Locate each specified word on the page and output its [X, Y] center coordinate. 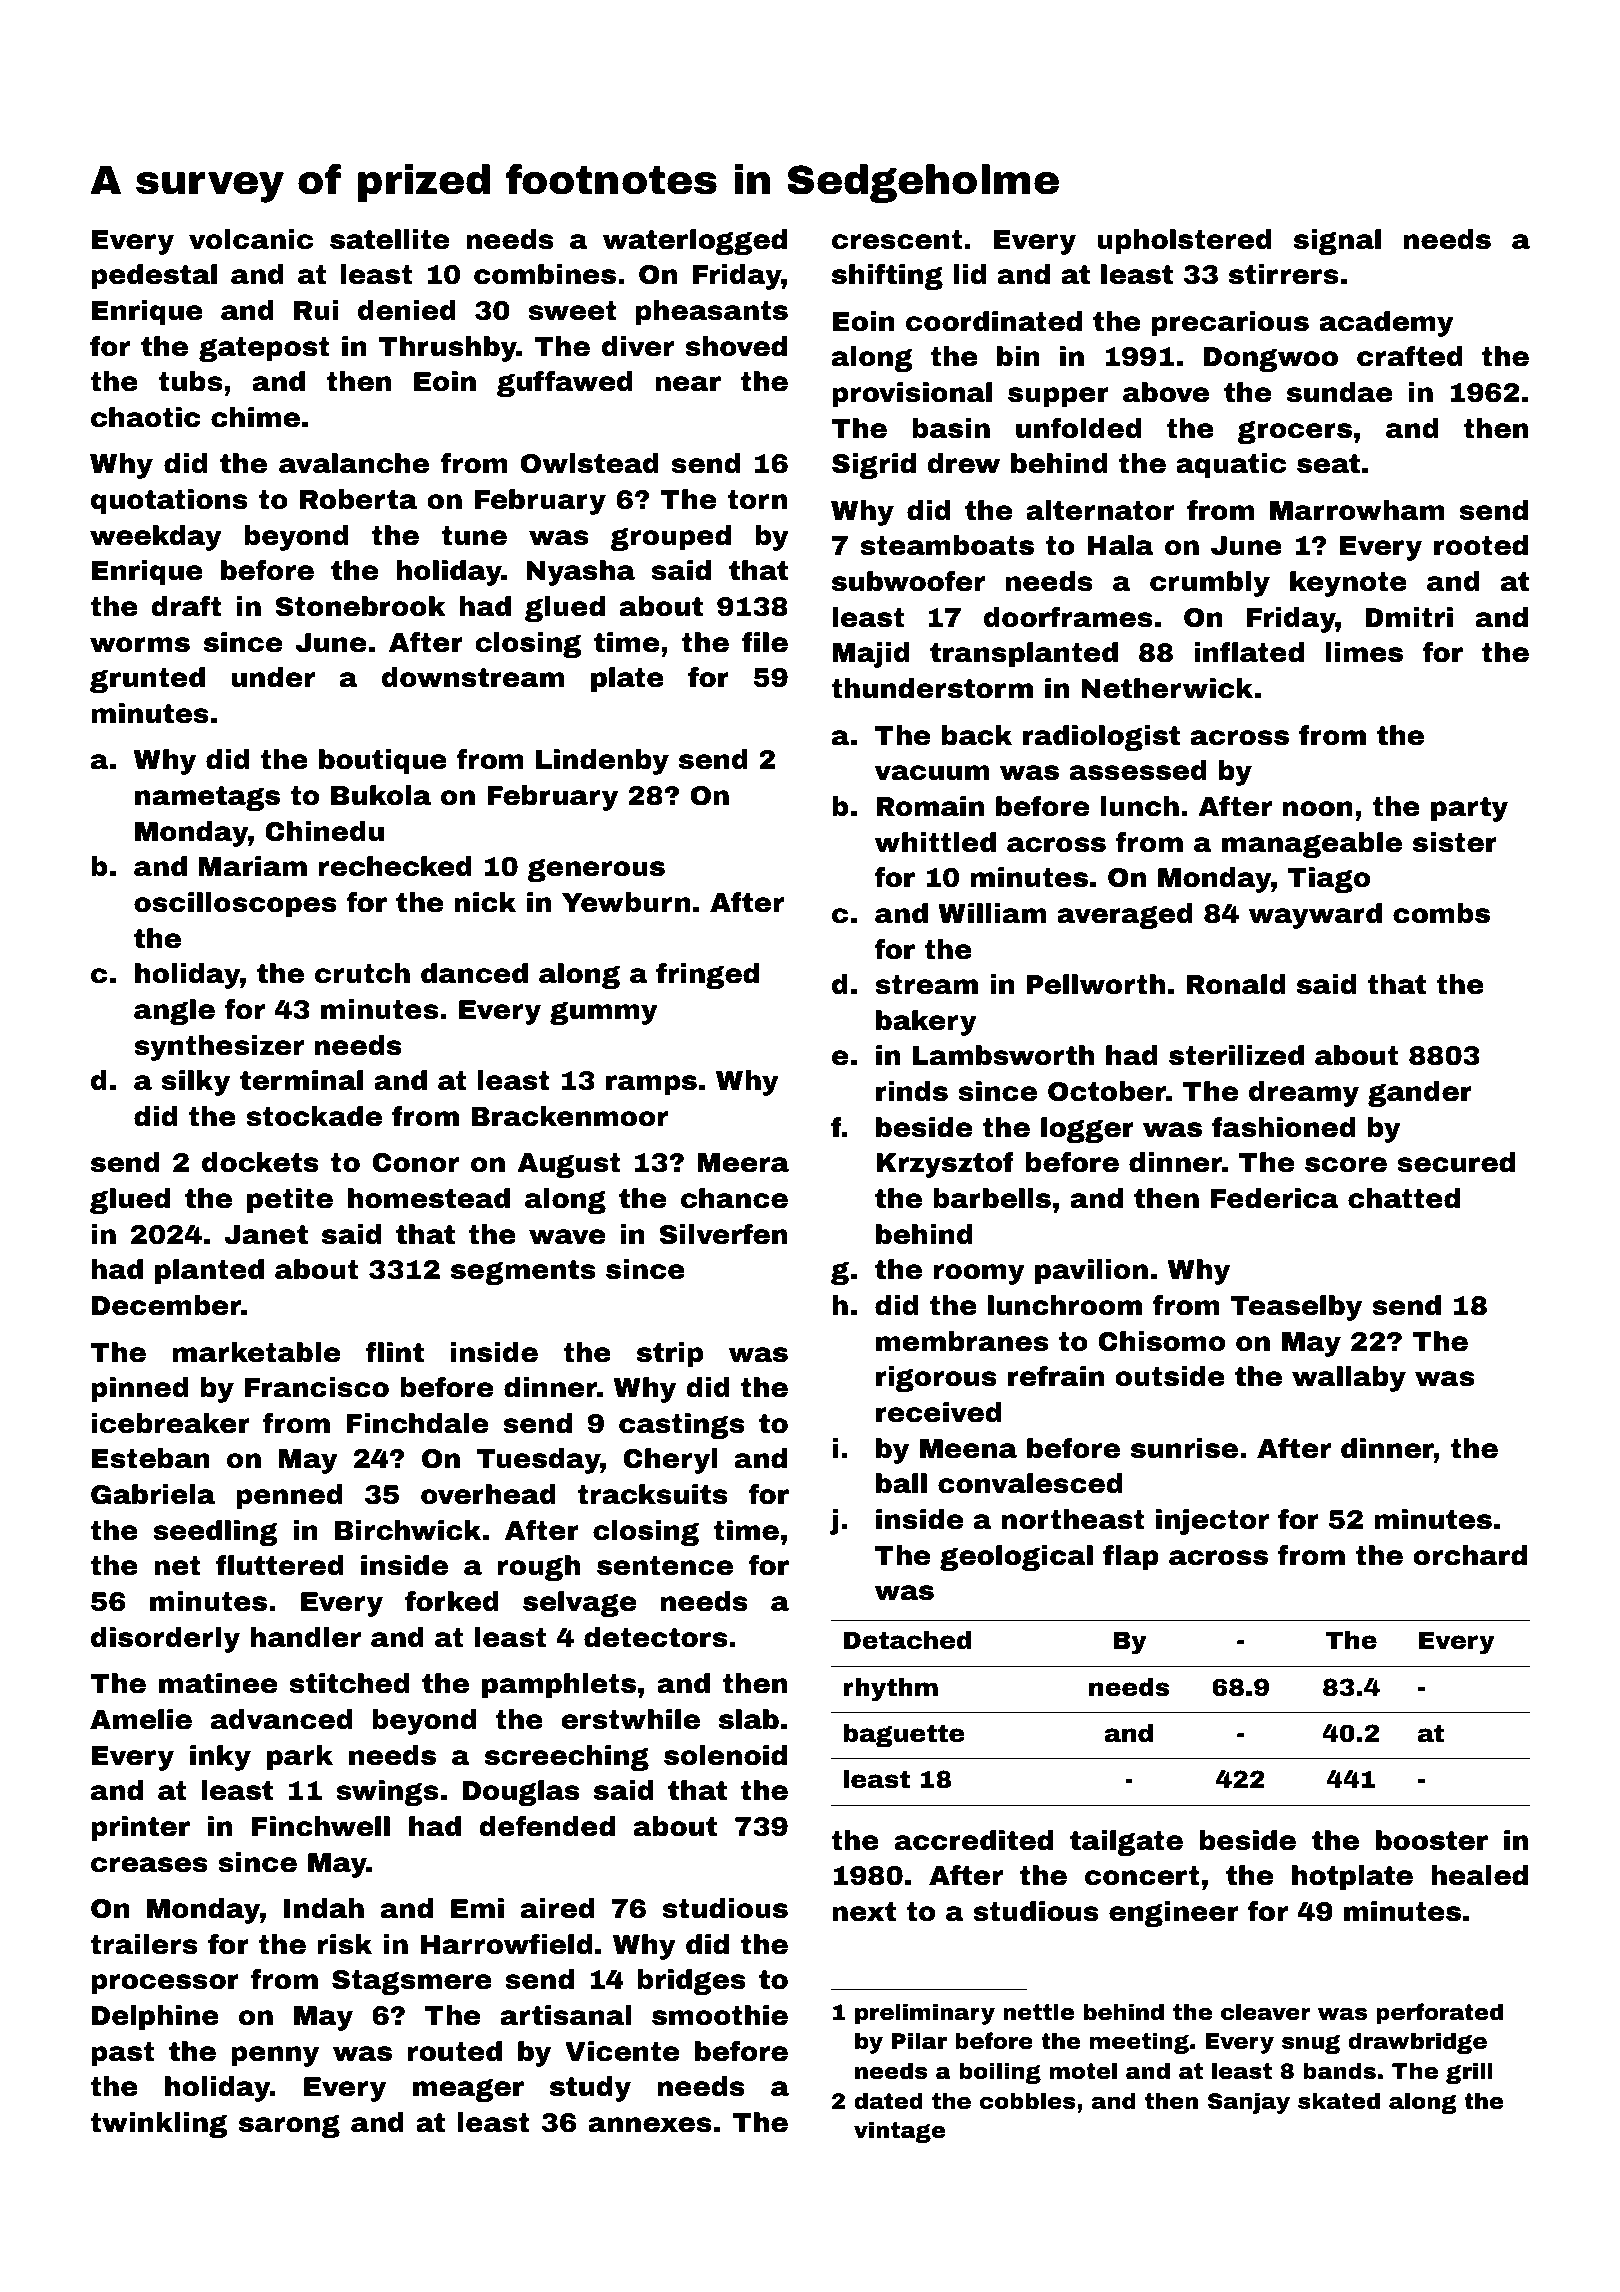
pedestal [154, 277]
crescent [897, 240]
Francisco [317, 1387]
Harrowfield [506, 1944]
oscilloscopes [235, 905]
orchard [1470, 1555]
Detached [907, 1640]
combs [1441, 913]
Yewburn [626, 902]
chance [734, 1198]
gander [1420, 1094]
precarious [1230, 324]
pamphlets [559, 1686]
